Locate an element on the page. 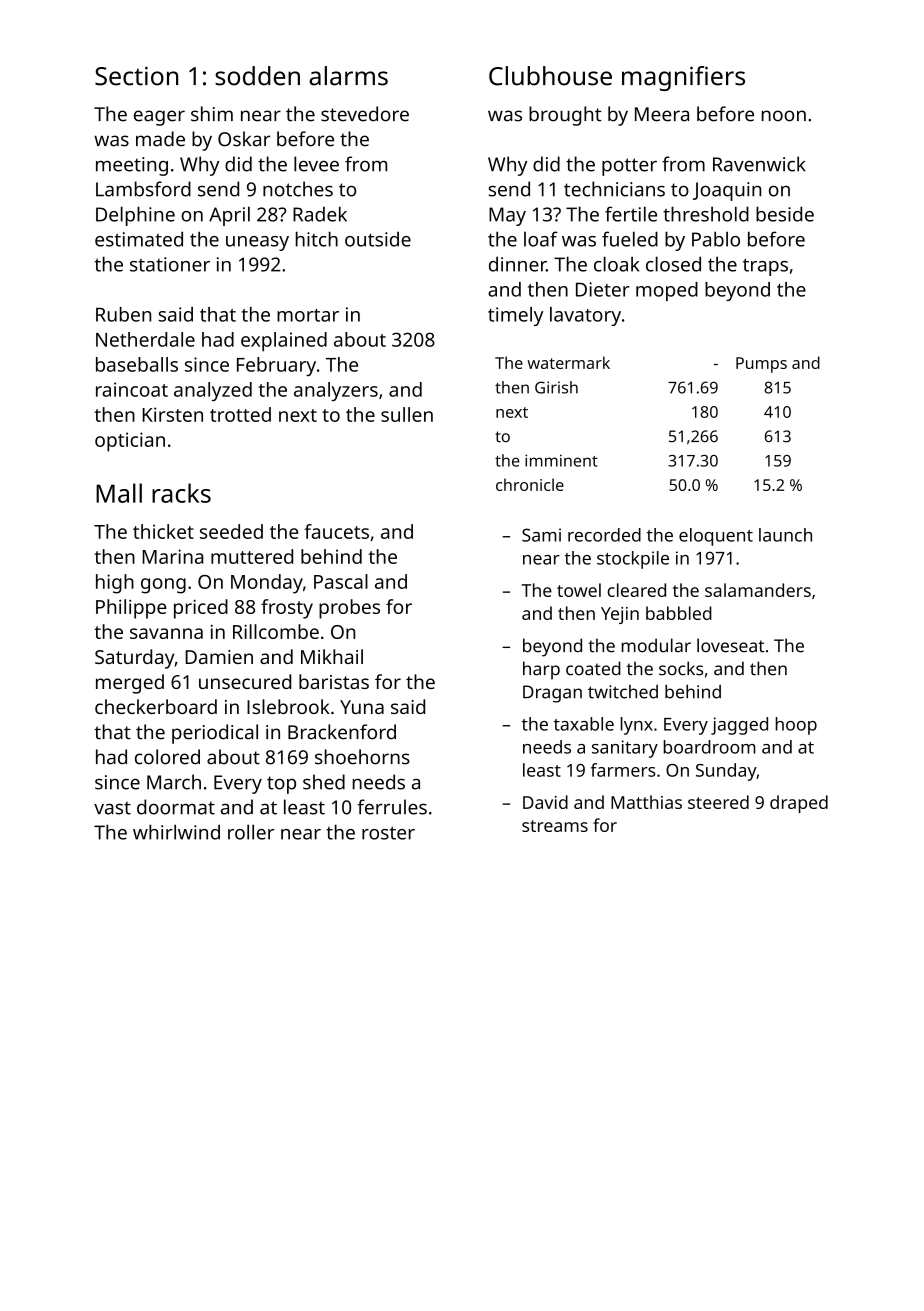  Pumps is located at coordinates (761, 365).
